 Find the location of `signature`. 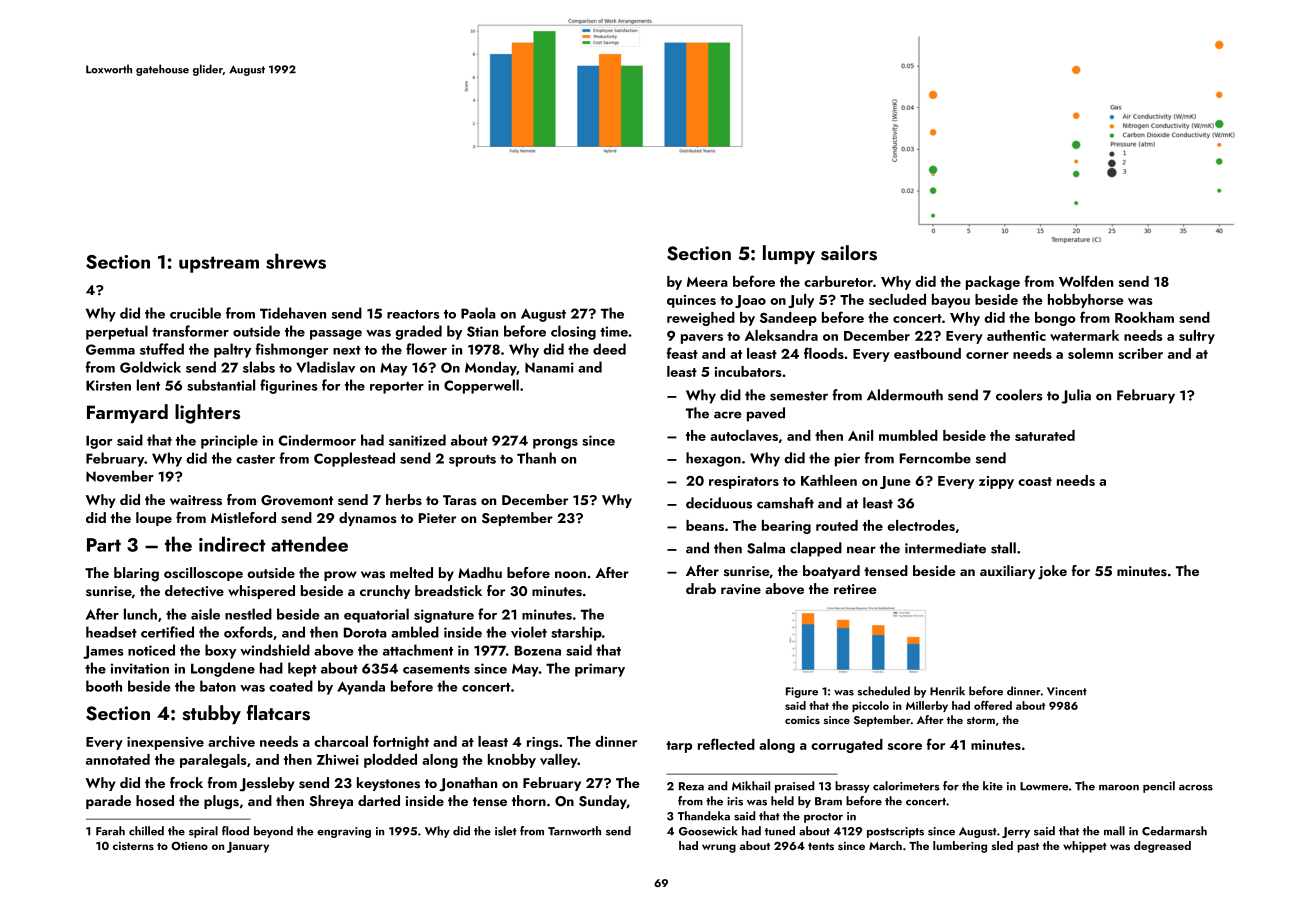

signature is located at coordinates (444, 616).
